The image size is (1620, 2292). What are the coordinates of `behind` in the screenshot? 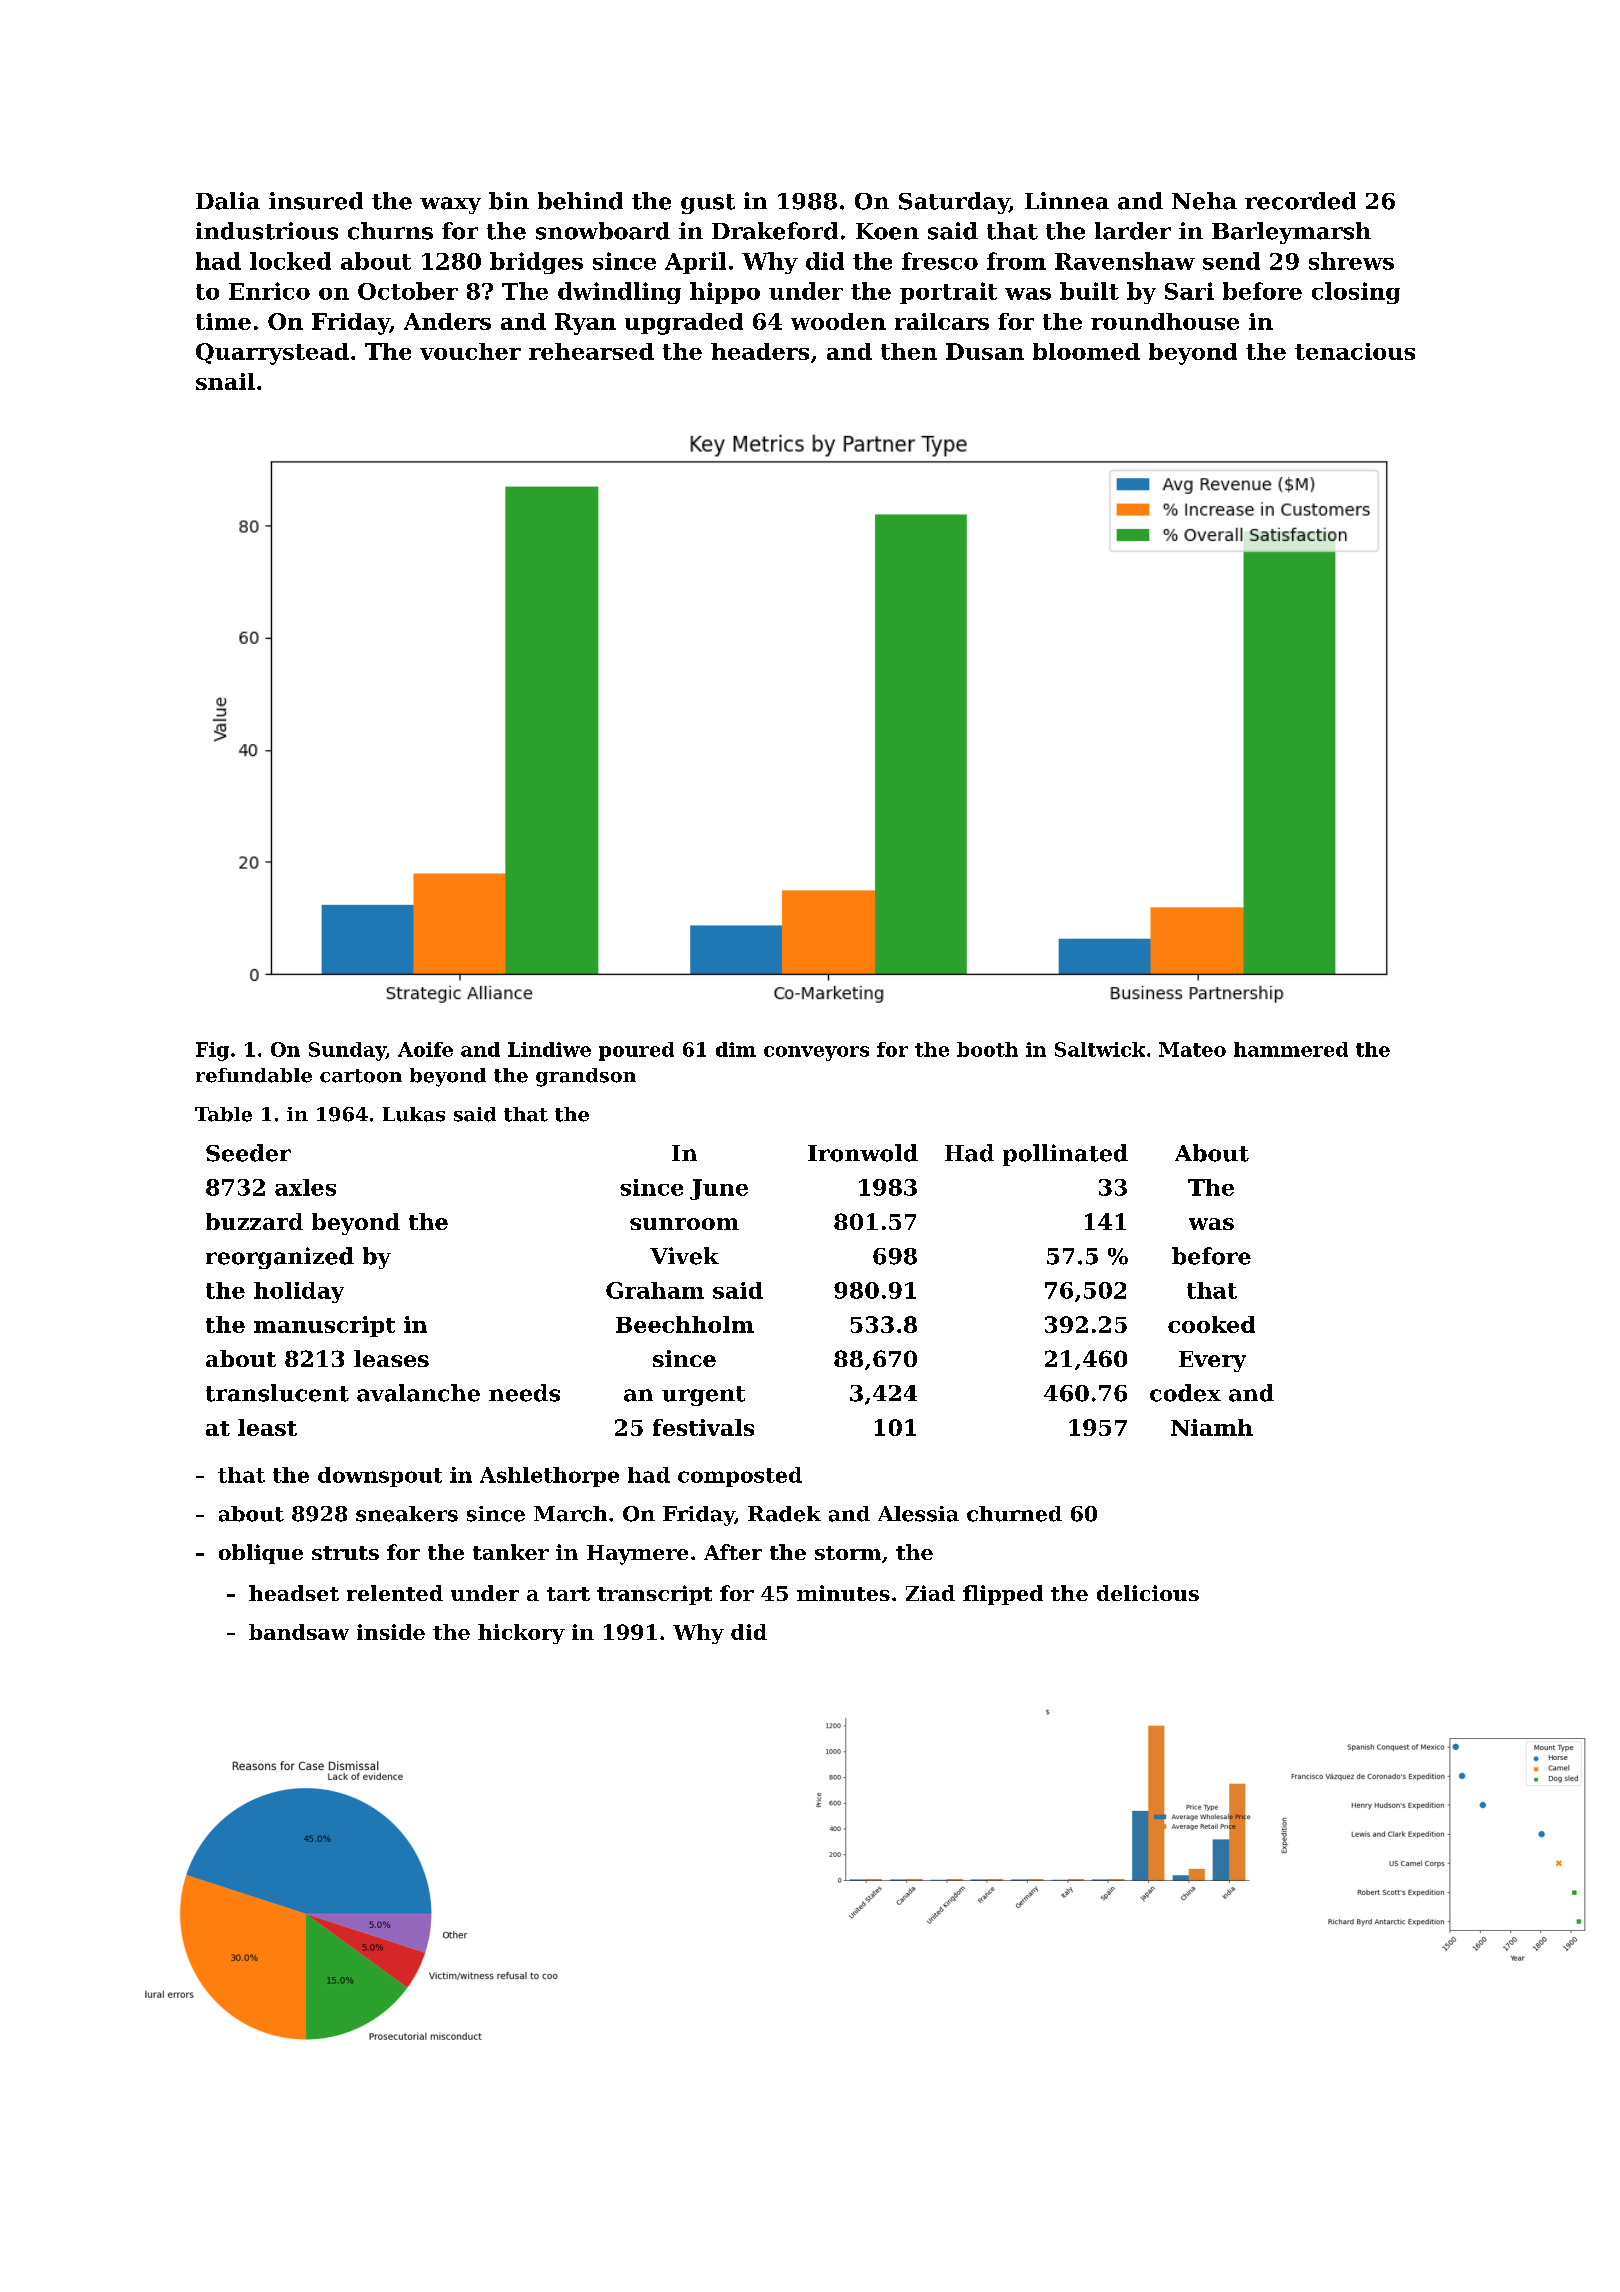 It's located at (580, 201).
